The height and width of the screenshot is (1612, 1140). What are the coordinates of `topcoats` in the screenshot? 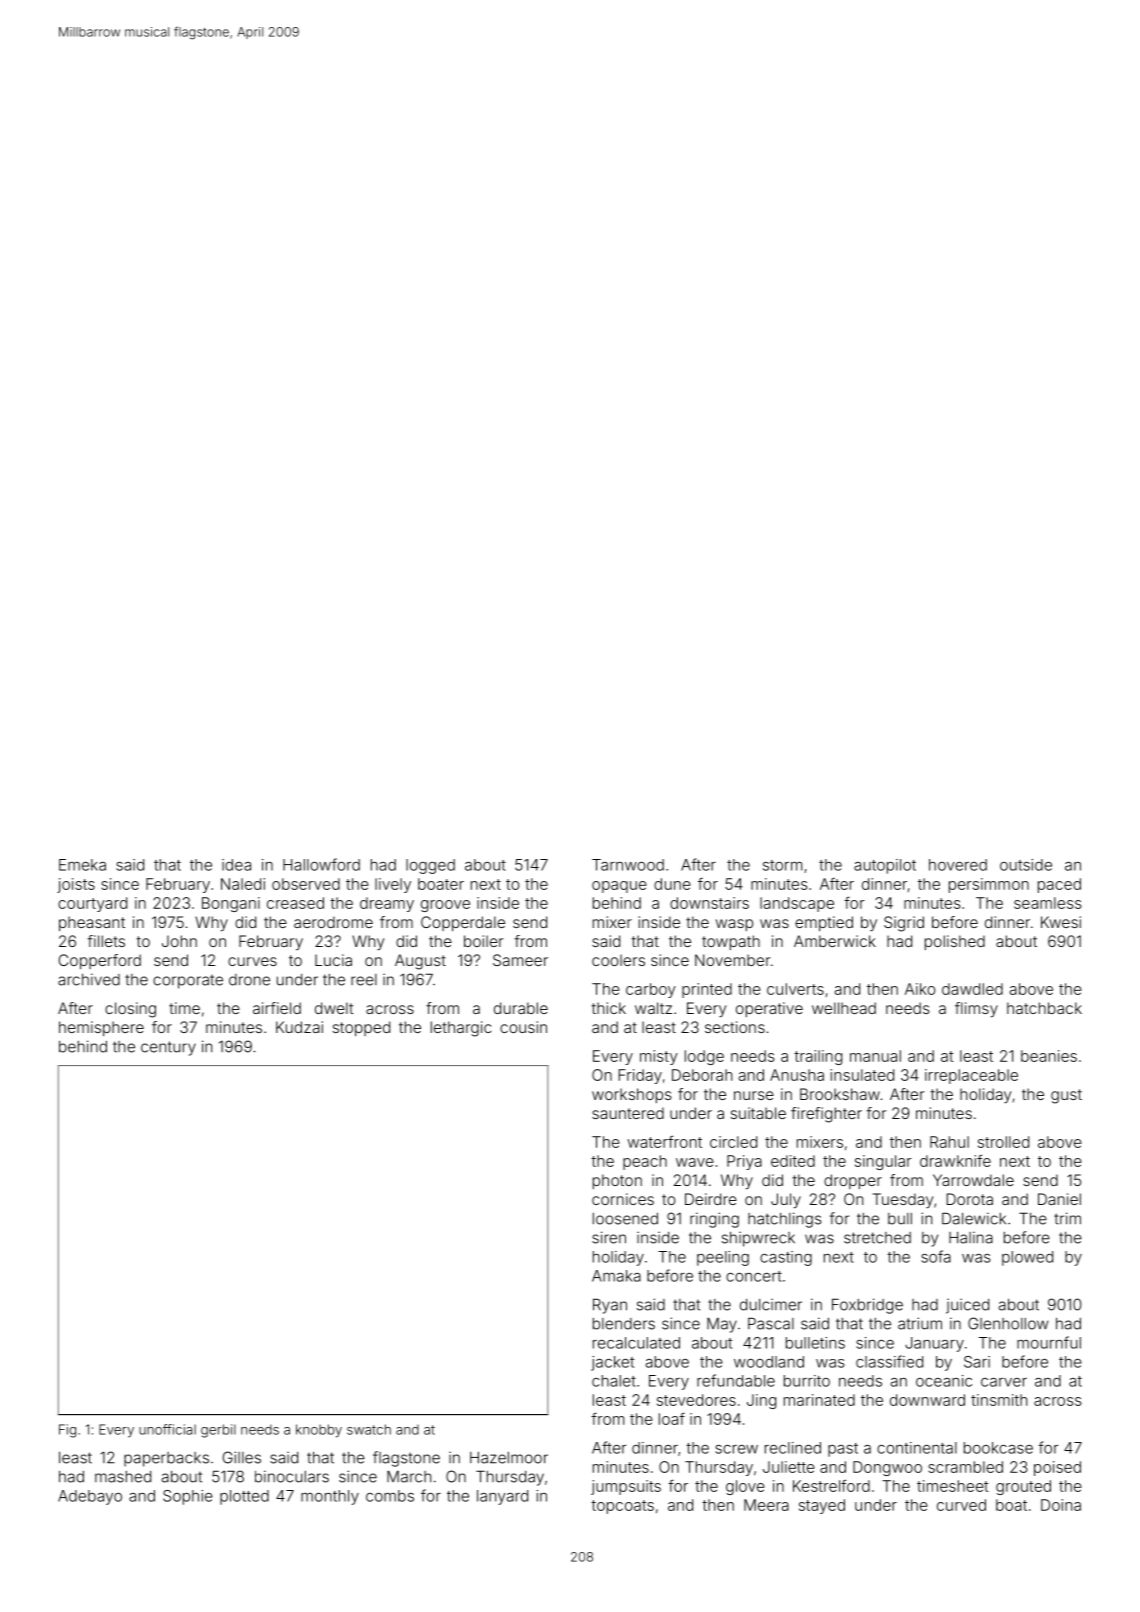 It's located at (622, 1507).
